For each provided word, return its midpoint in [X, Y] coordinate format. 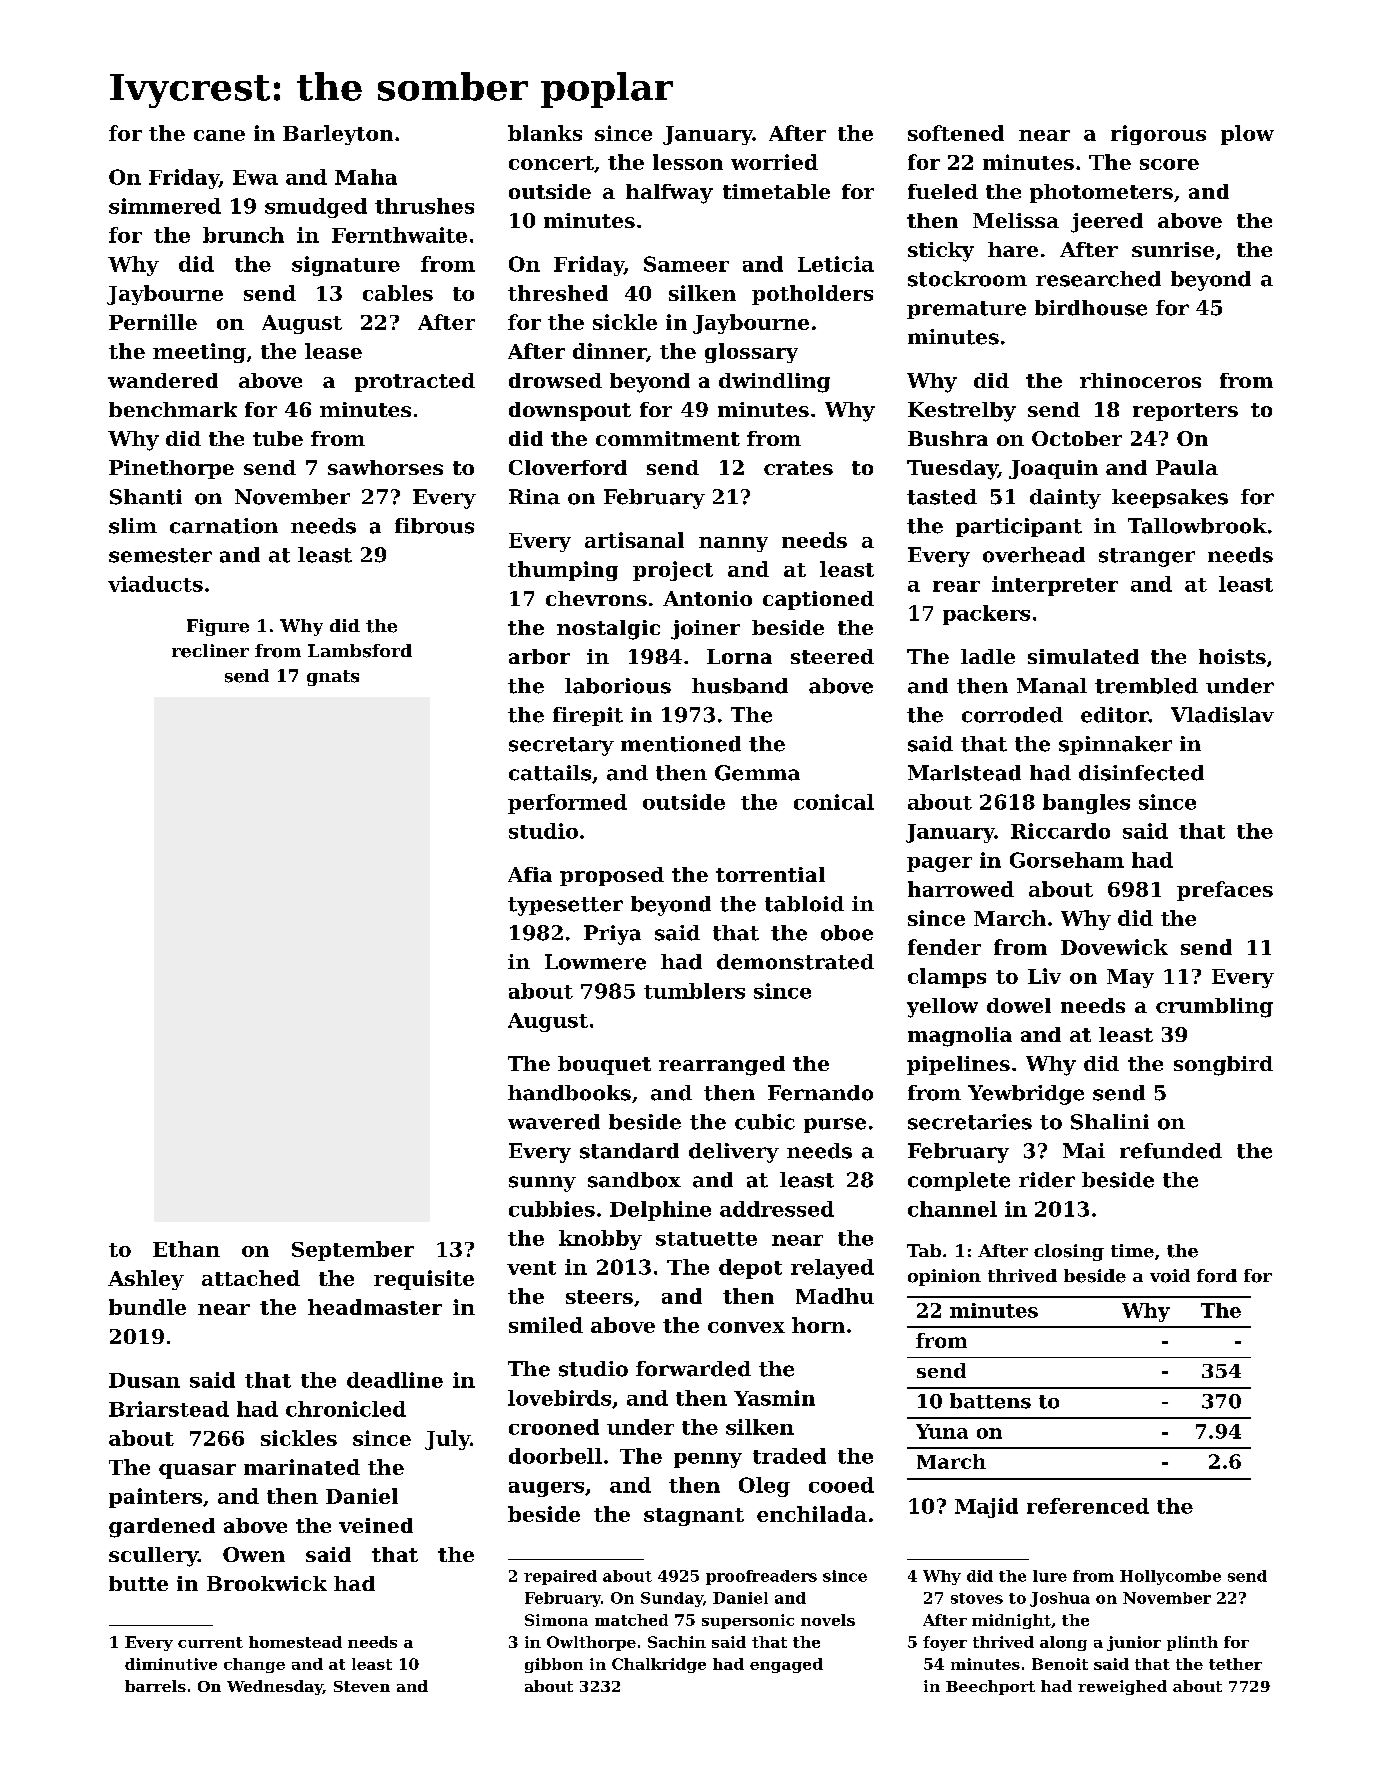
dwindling [774, 383]
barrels [155, 1686]
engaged [786, 1665]
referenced [1088, 1506]
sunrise [1173, 249]
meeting [199, 353]
